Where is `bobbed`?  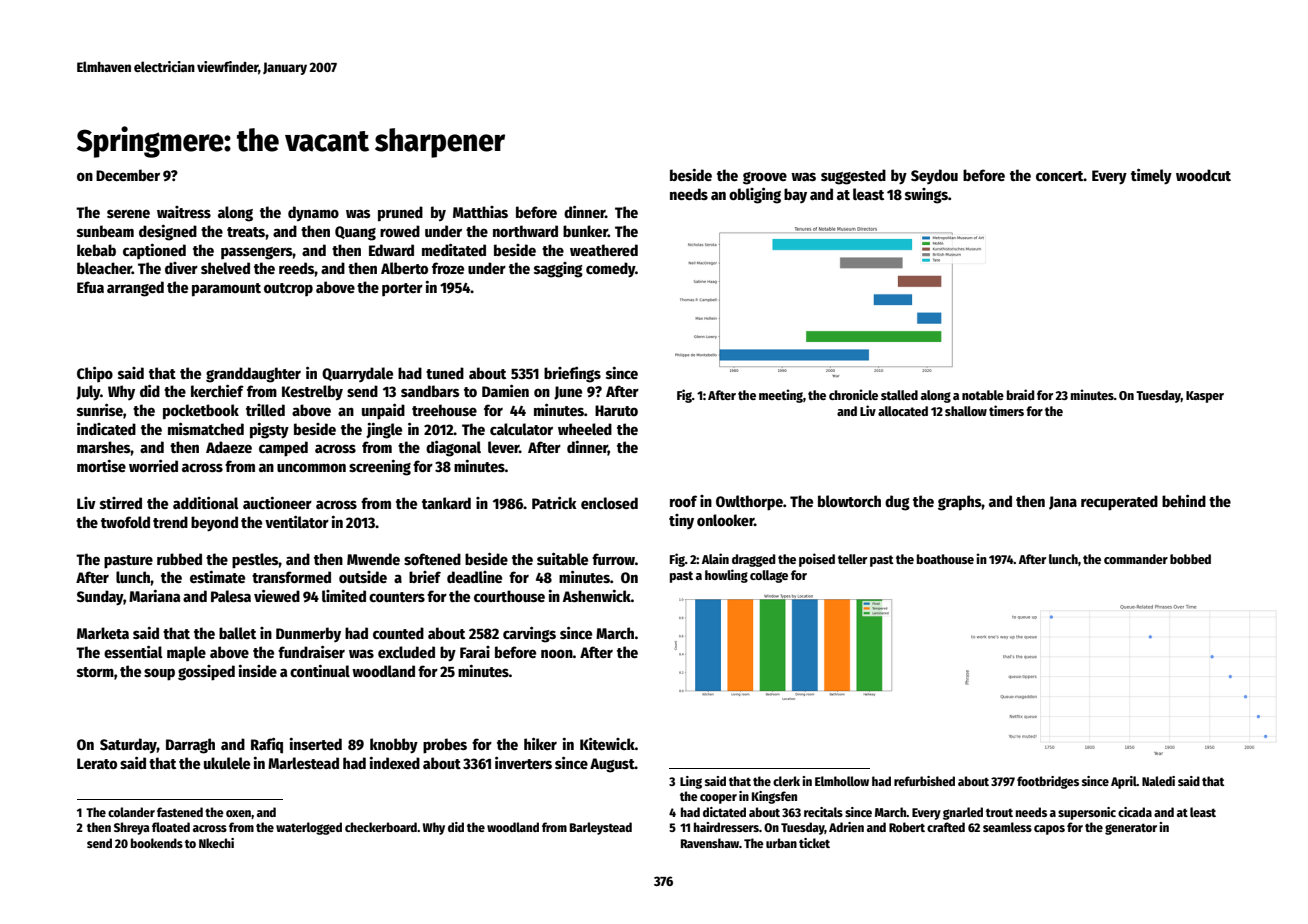
bobbed is located at coordinates (1190, 559).
